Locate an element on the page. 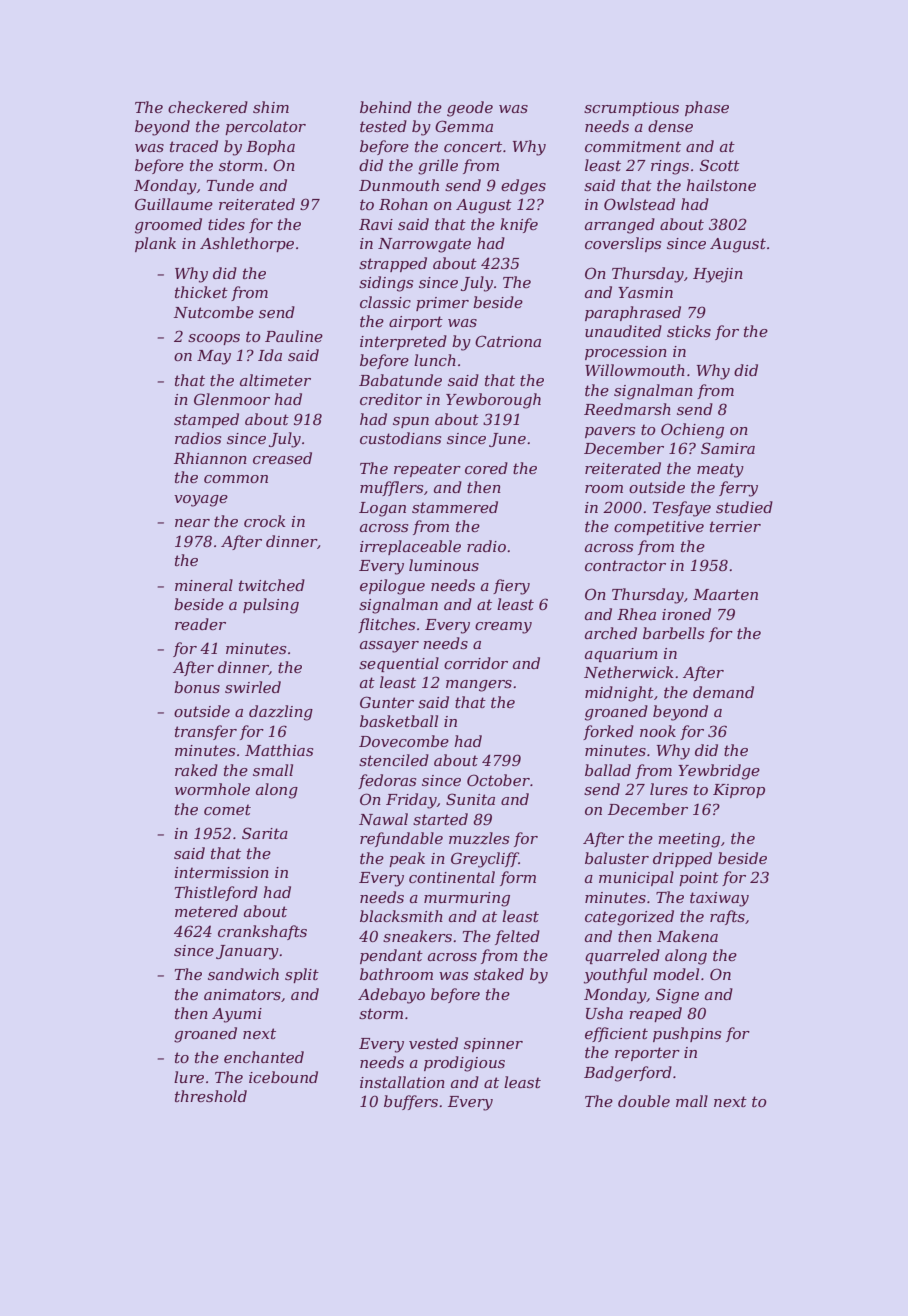 Image resolution: width=908 pixels, height=1316 pixels. Scott is located at coordinates (720, 165).
